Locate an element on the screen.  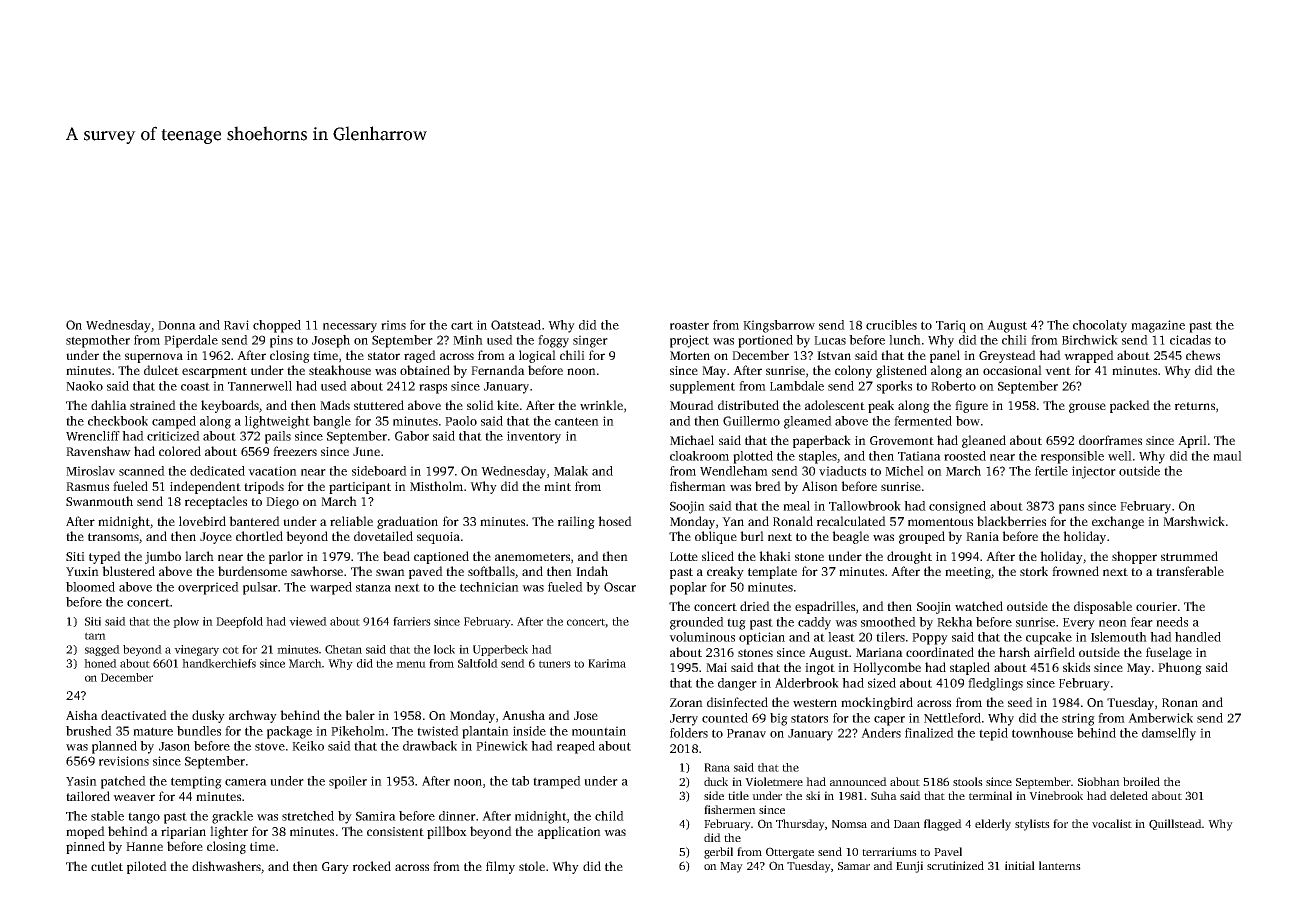
exchange is located at coordinates (1118, 522).
